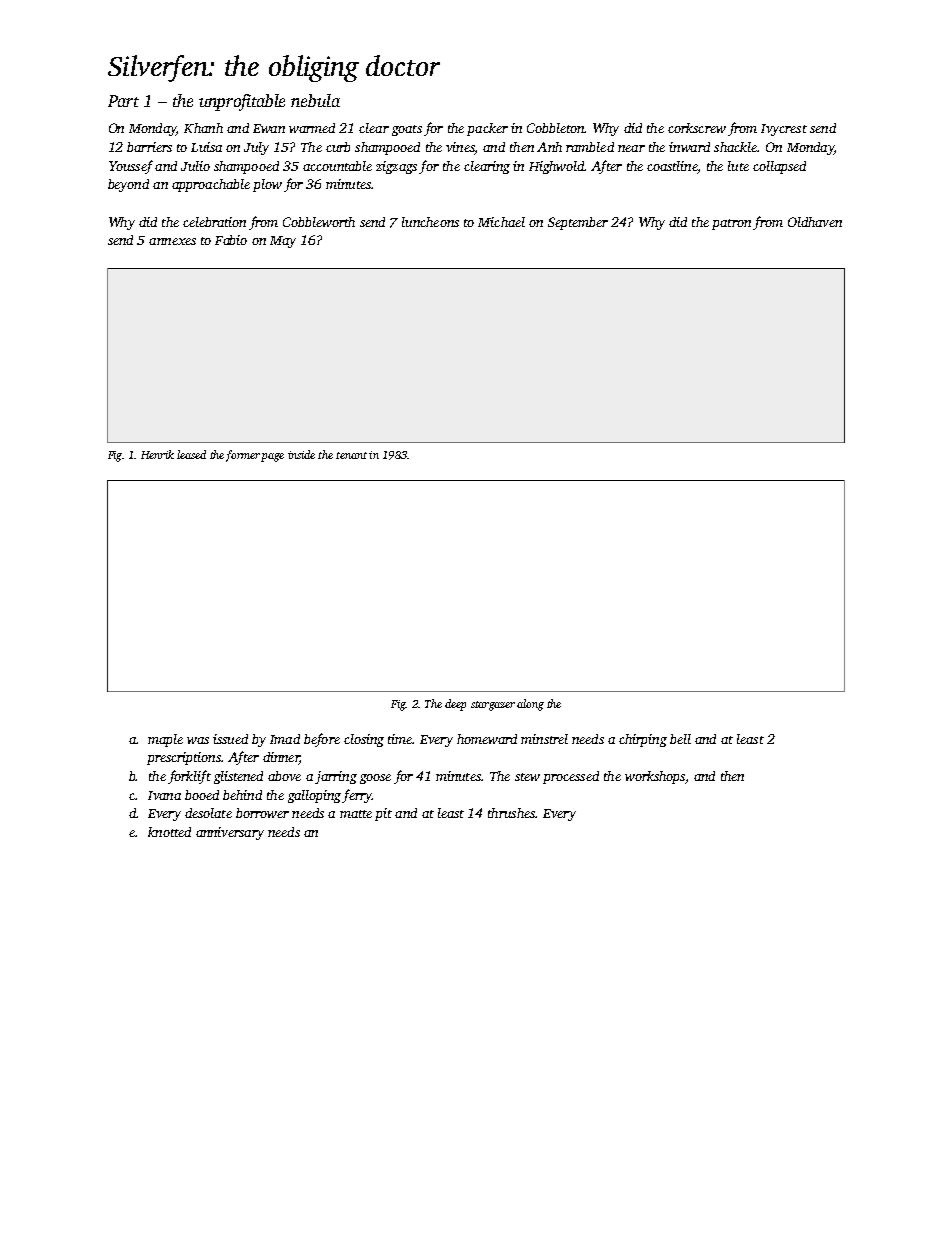  What do you see at coordinates (243, 456) in the screenshot?
I see `former` at bounding box center [243, 456].
